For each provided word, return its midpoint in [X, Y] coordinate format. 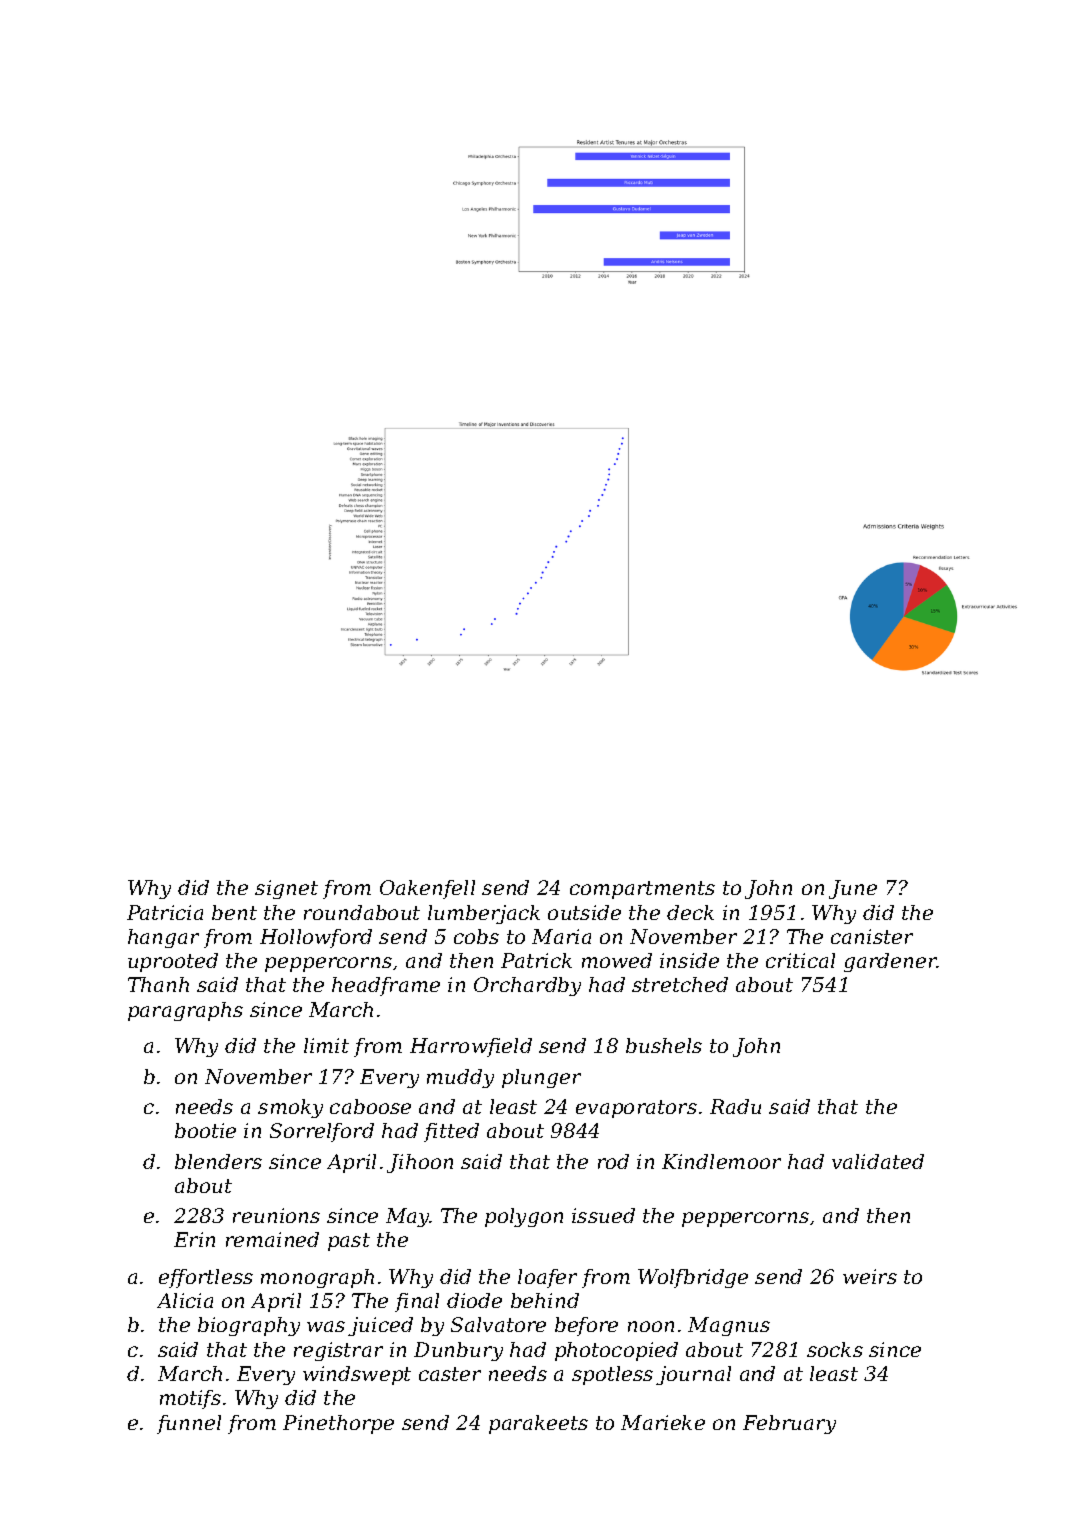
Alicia [185, 1300]
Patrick [536, 960]
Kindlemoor [721, 1161]
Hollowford [316, 938]
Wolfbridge [693, 1278]
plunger [541, 1078]
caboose [370, 1106]
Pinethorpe [338, 1424]
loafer [547, 1278]
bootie [205, 1130]
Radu [735, 1106]
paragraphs [185, 1011]
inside [689, 960]
